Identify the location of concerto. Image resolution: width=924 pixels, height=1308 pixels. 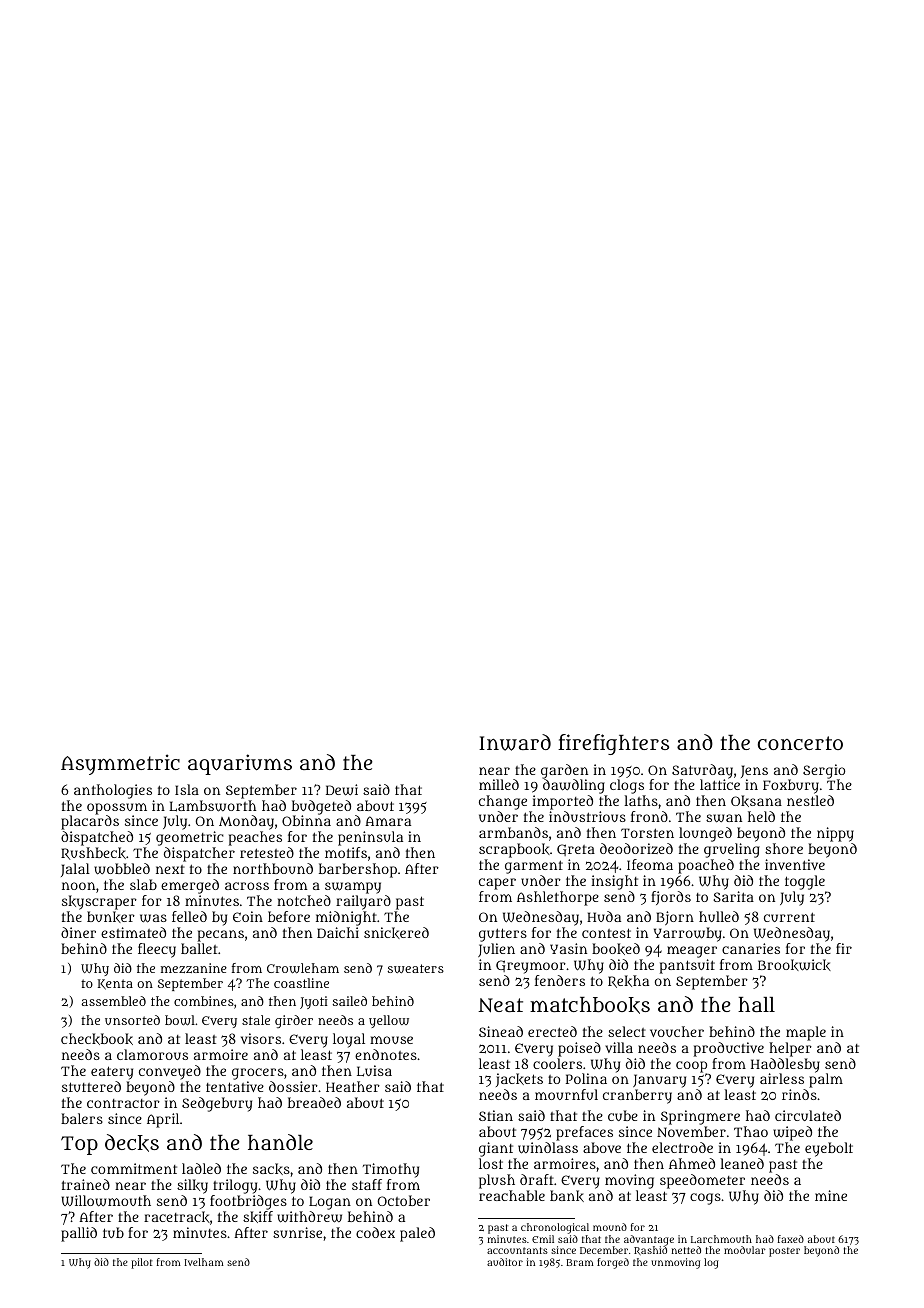
(800, 743).
